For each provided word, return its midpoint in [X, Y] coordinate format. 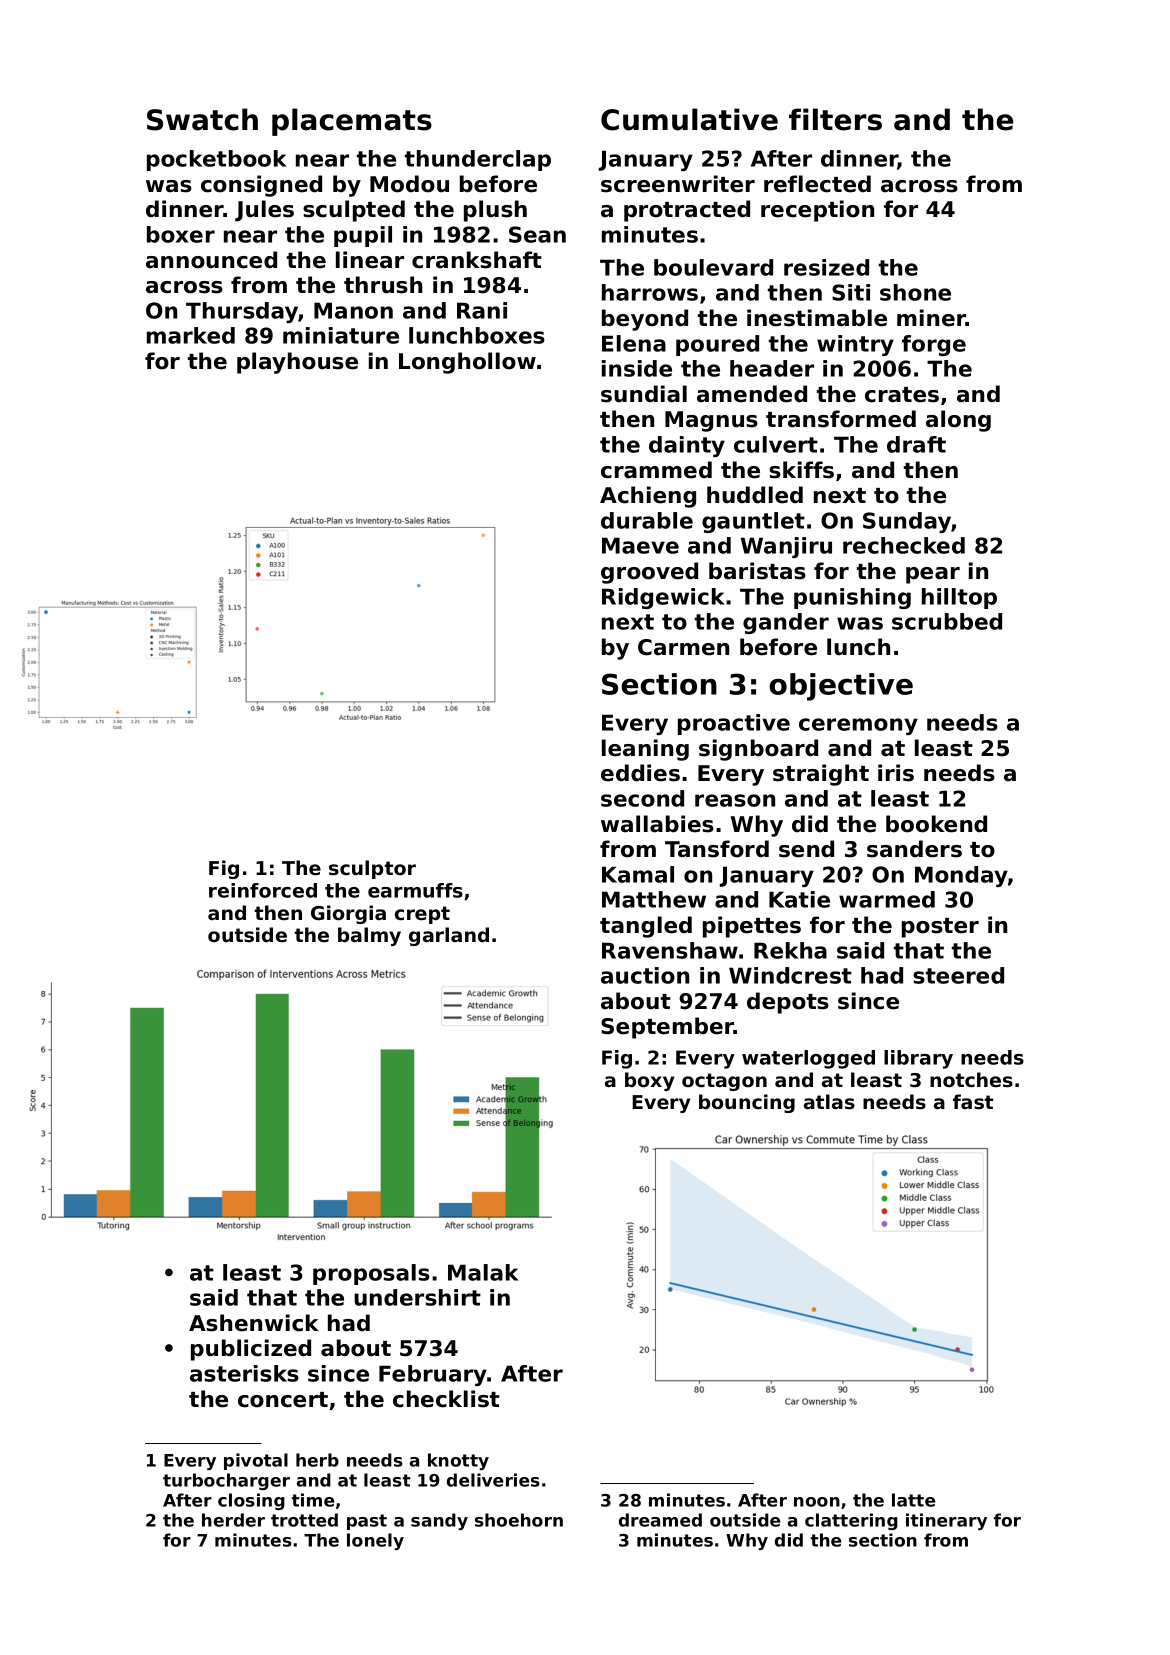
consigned [261, 186]
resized [826, 267]
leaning [645, 750]
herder [233, 1520]
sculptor [372, 869]
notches [971, 1080]
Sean [537, 234]
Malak [483, 1272]
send [806, 849]
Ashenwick [254, 1323]
